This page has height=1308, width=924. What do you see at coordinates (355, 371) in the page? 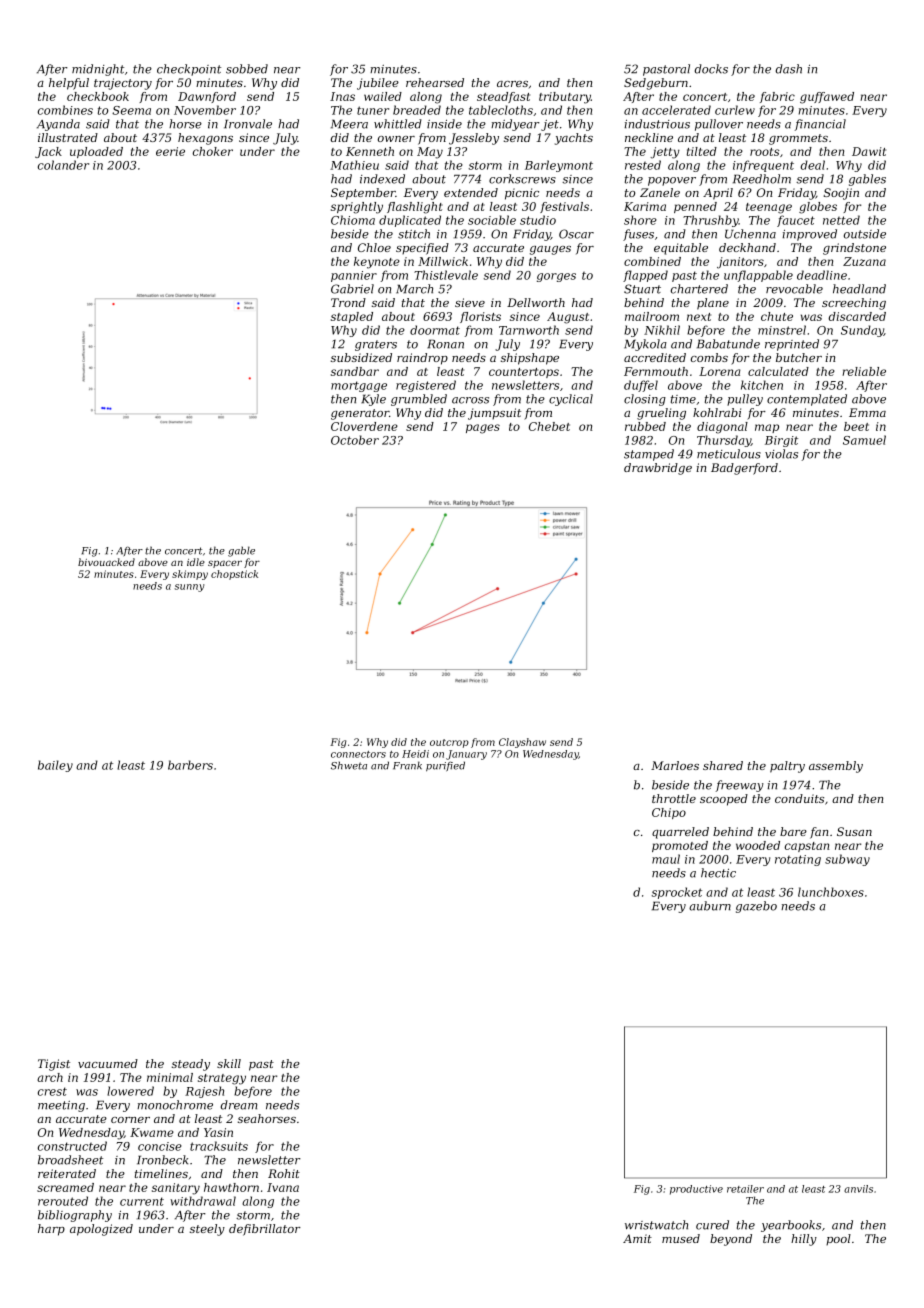
I see `sandbar` at bounding box center [355, 371].
